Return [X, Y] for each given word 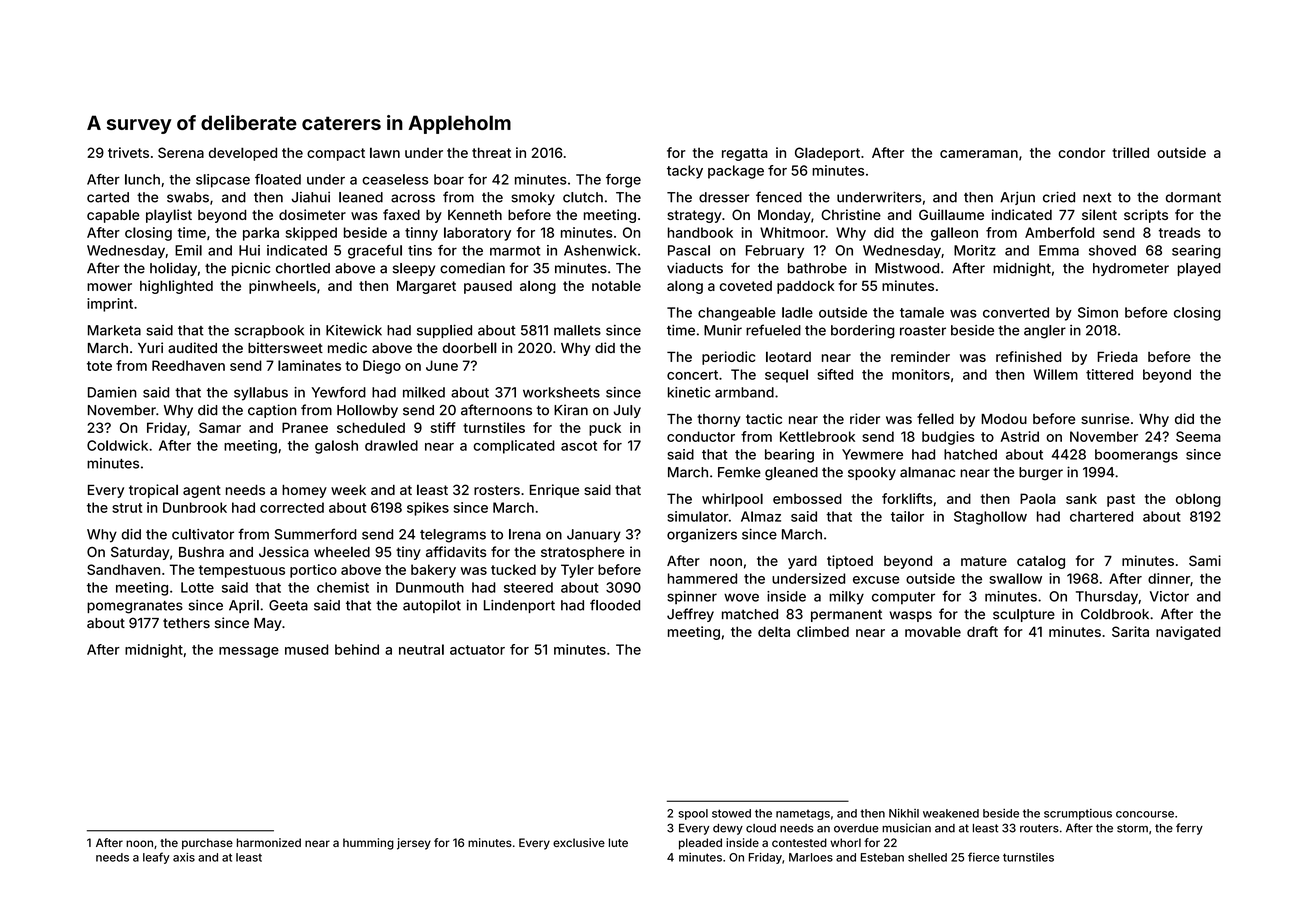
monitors [921, 374]
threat [491, 152]
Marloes [811, 857]
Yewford [338, 392]
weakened [951, 813]
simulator [698, 516]
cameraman [979, 154]
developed [243, 154]
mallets [577, 330]
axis [184, 857]
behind [357, 649]
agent [202, 491]
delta [774, 631]
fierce [984, 857]
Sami [1205, 560]
